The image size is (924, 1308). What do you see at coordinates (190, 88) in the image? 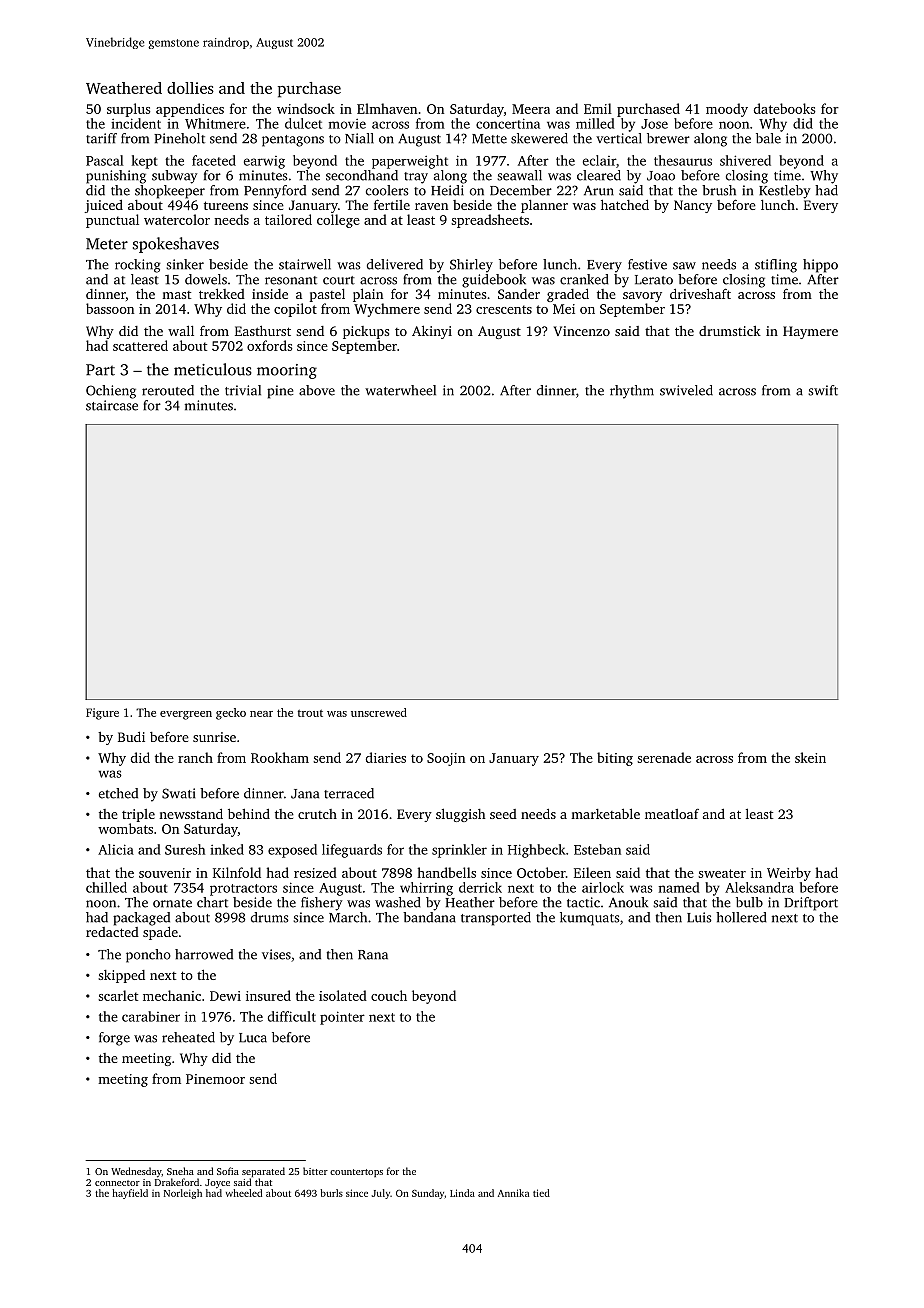
I see `dollies` at bounding box center [190, 88].
